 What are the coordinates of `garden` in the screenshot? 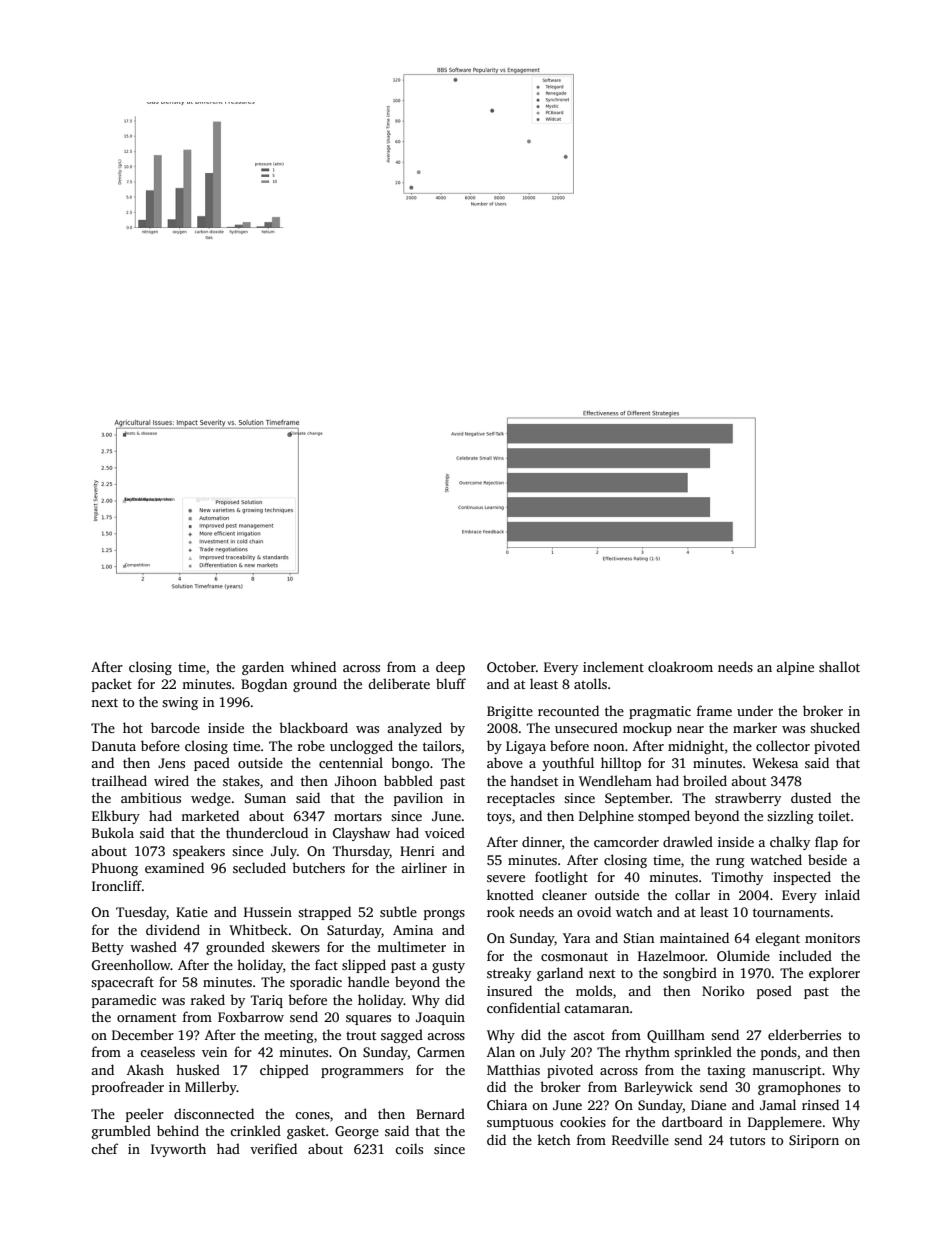 It's located at (263, 668).
